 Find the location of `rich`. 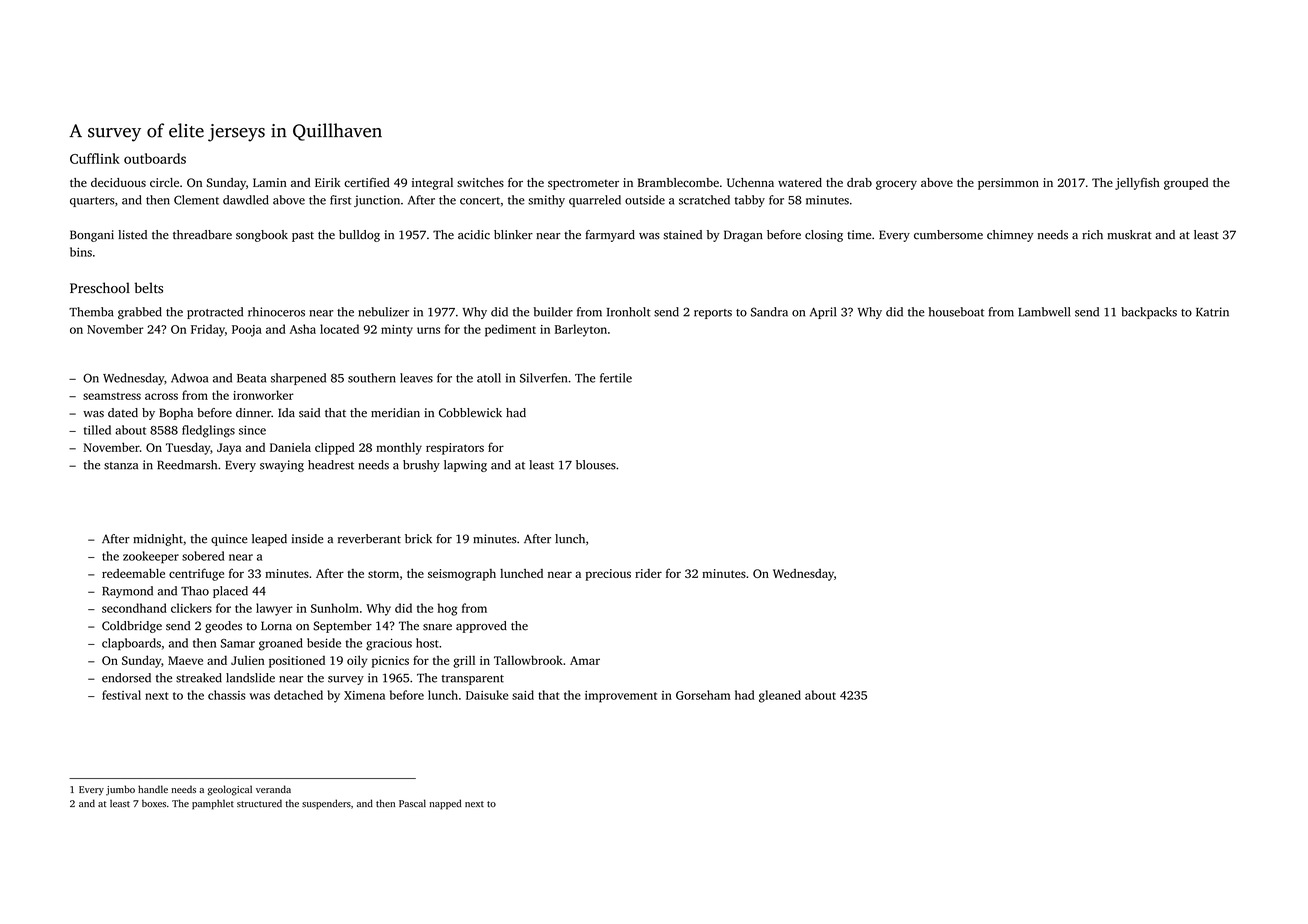

rich is located at coordinates (1092, 234).
